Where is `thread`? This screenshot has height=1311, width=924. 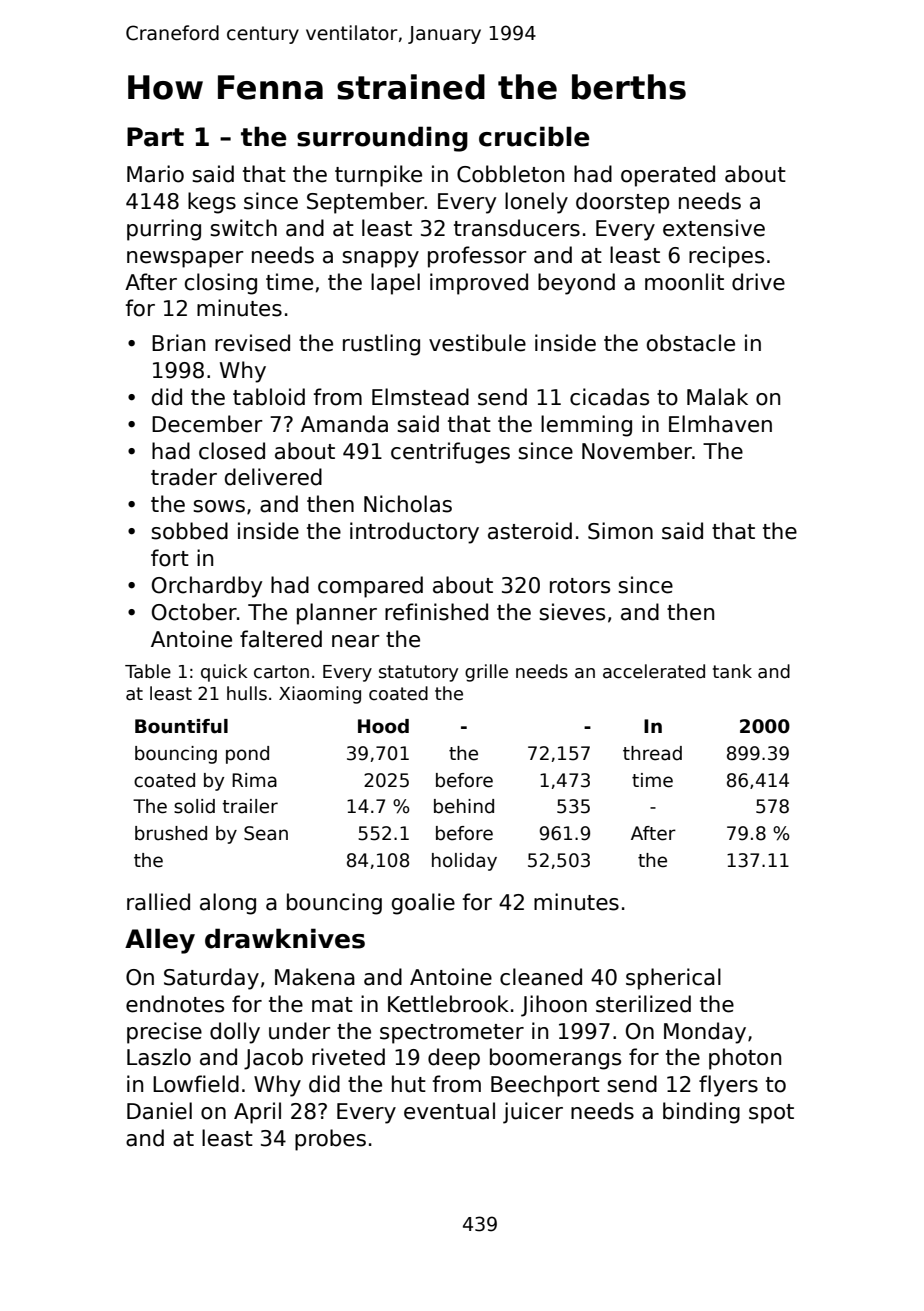
thread is located at coordinates (652, 753).
